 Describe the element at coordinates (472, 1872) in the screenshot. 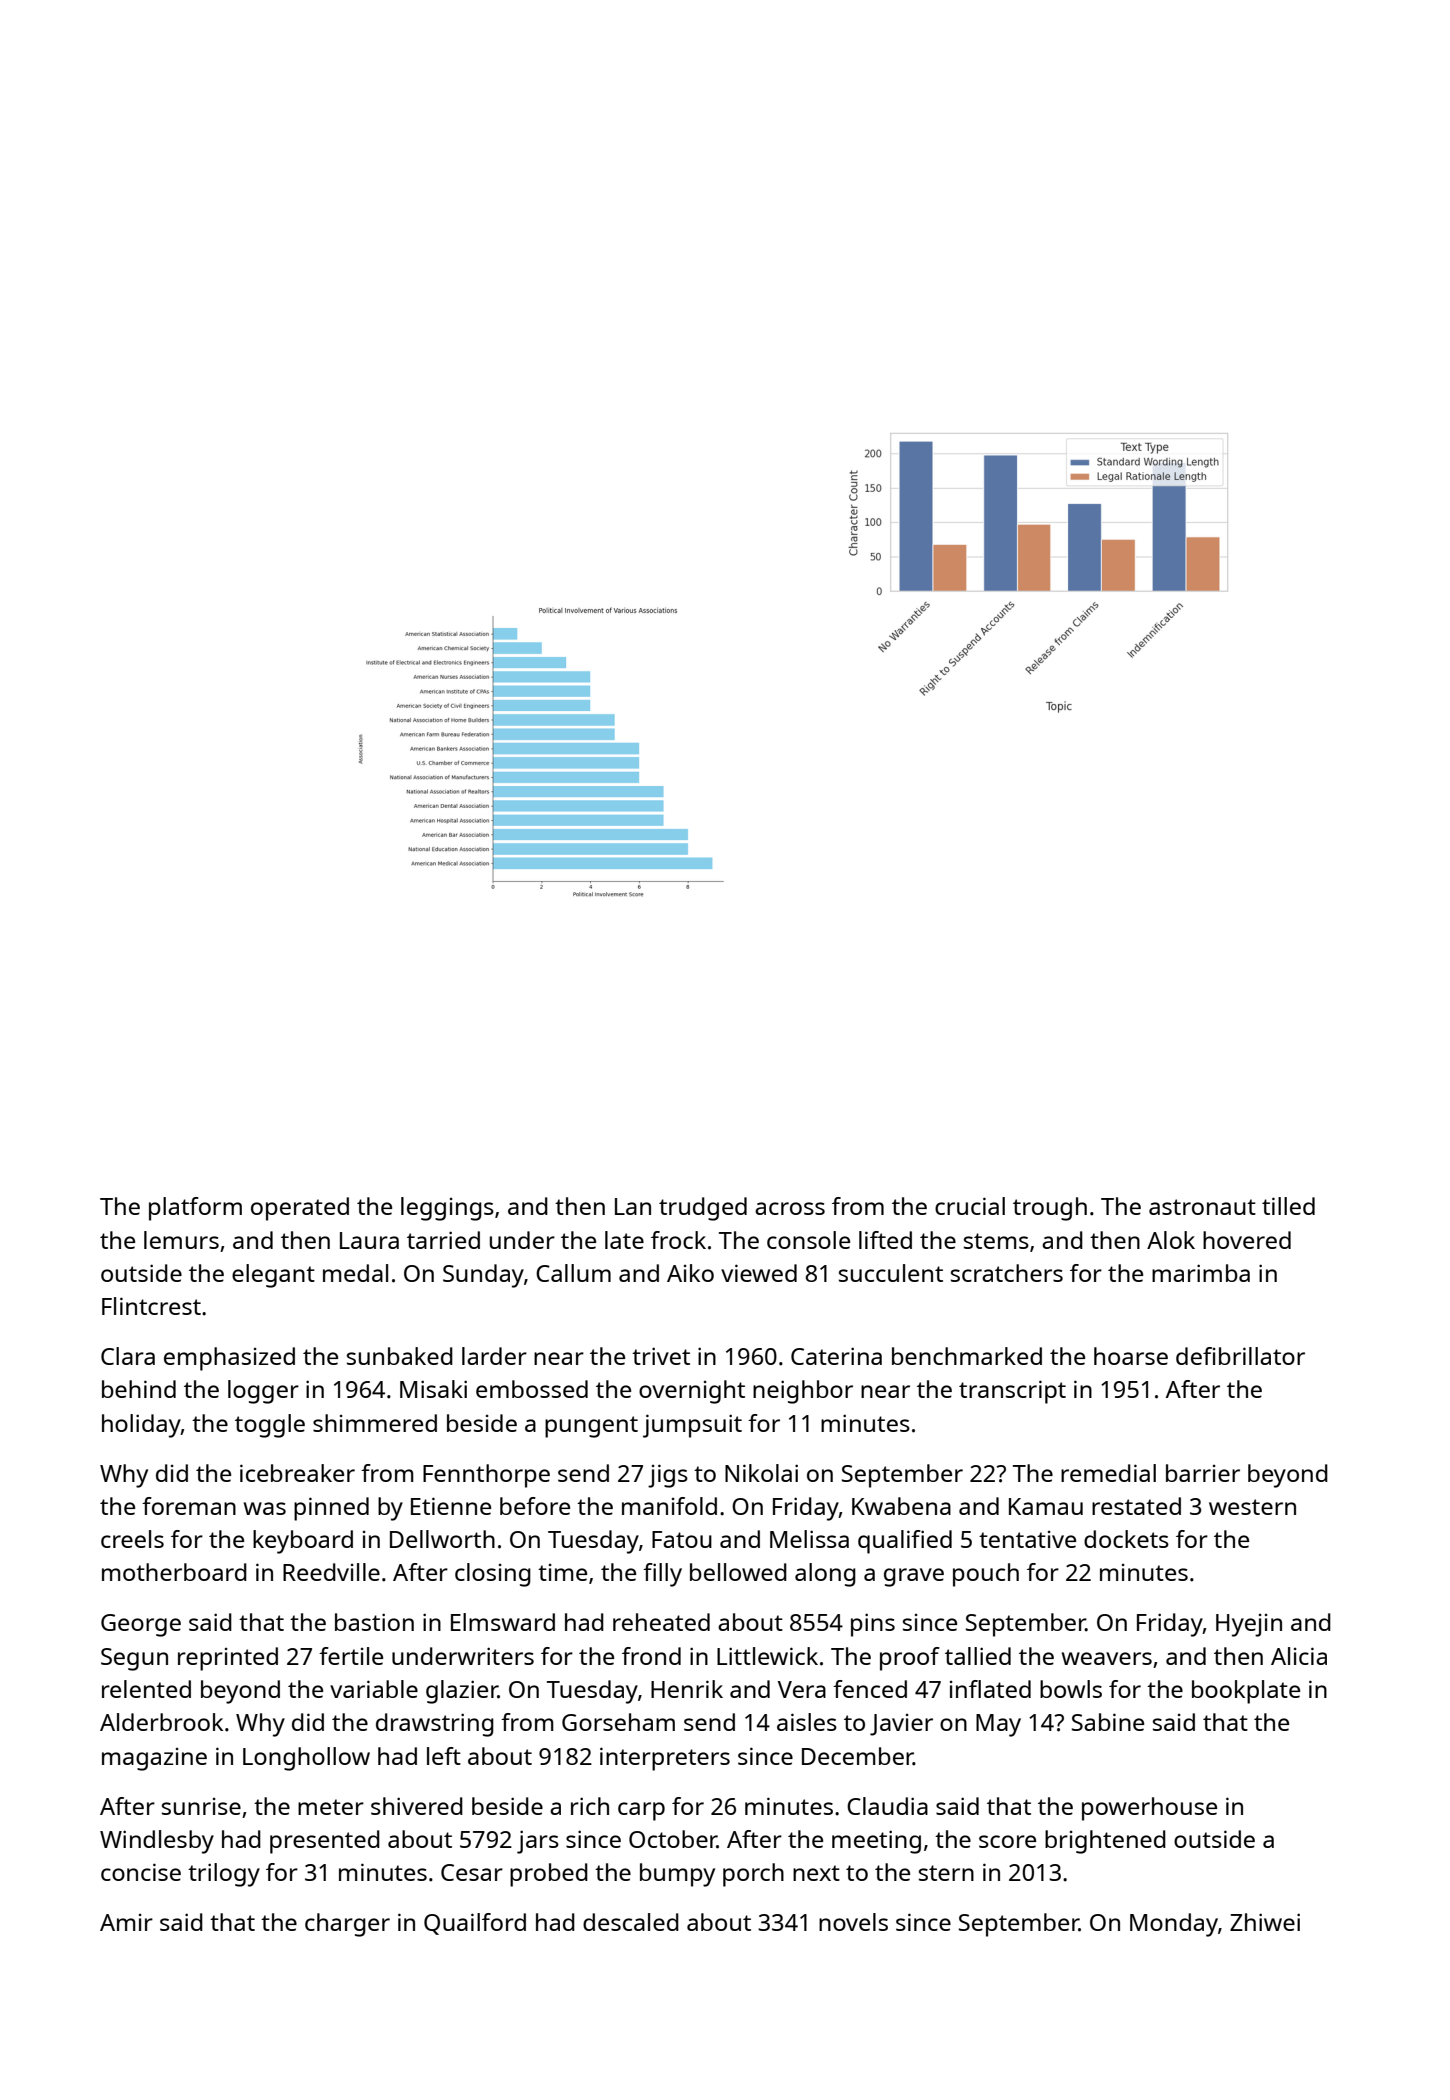

I see `Cesar` at that location.
